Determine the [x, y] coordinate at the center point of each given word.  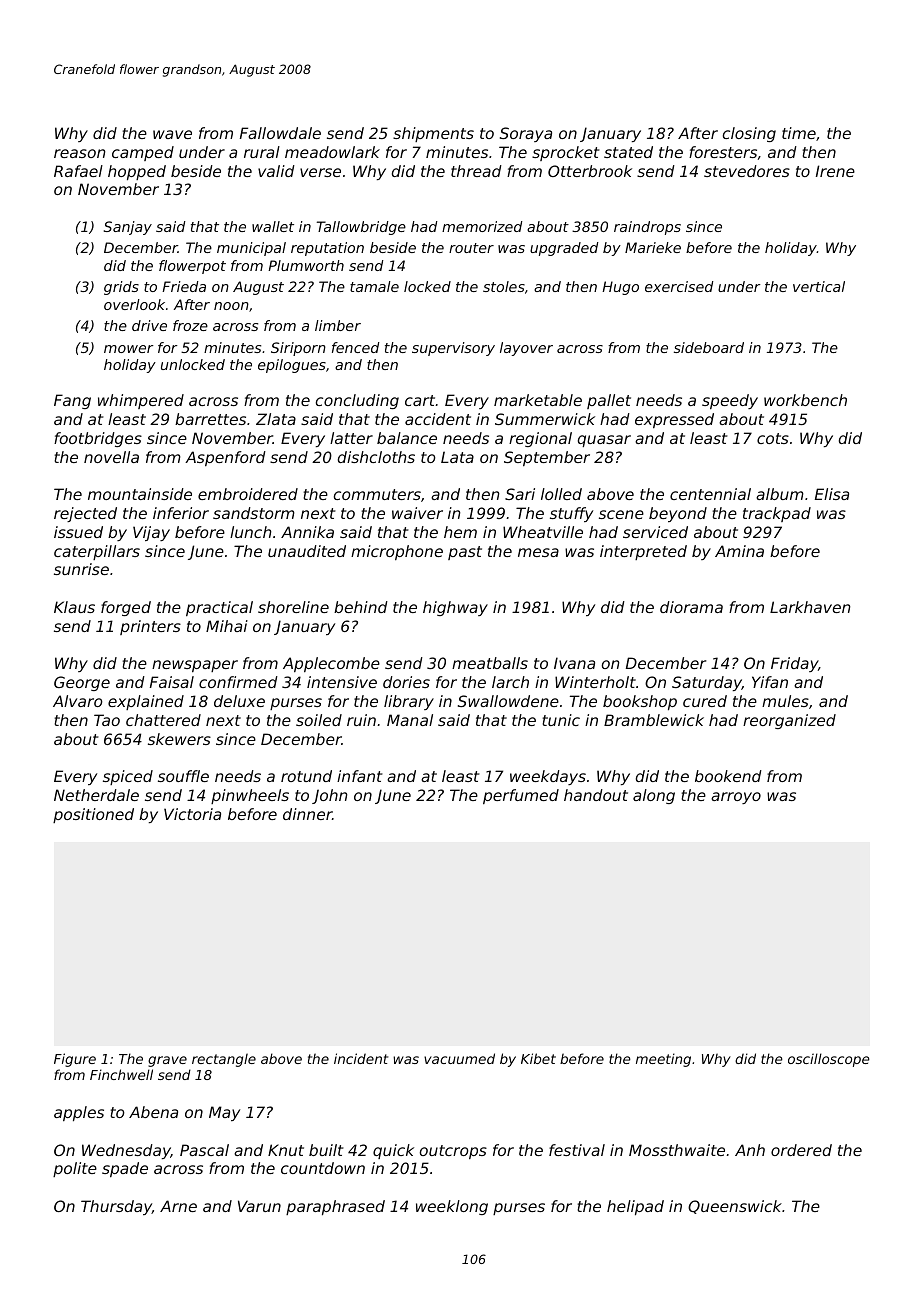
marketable [538, 400]
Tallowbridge [361, 228]
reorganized [789, 721]
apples [79, 1113]
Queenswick [735, 1207]
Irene [835, 171]
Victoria [192, 814]
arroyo [736, 798]
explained [146, 702]
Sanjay [128, 228]
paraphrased [335, 1207]
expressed [674, 420]
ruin [361, 720]
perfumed [521, 796]
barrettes [210, 419]
